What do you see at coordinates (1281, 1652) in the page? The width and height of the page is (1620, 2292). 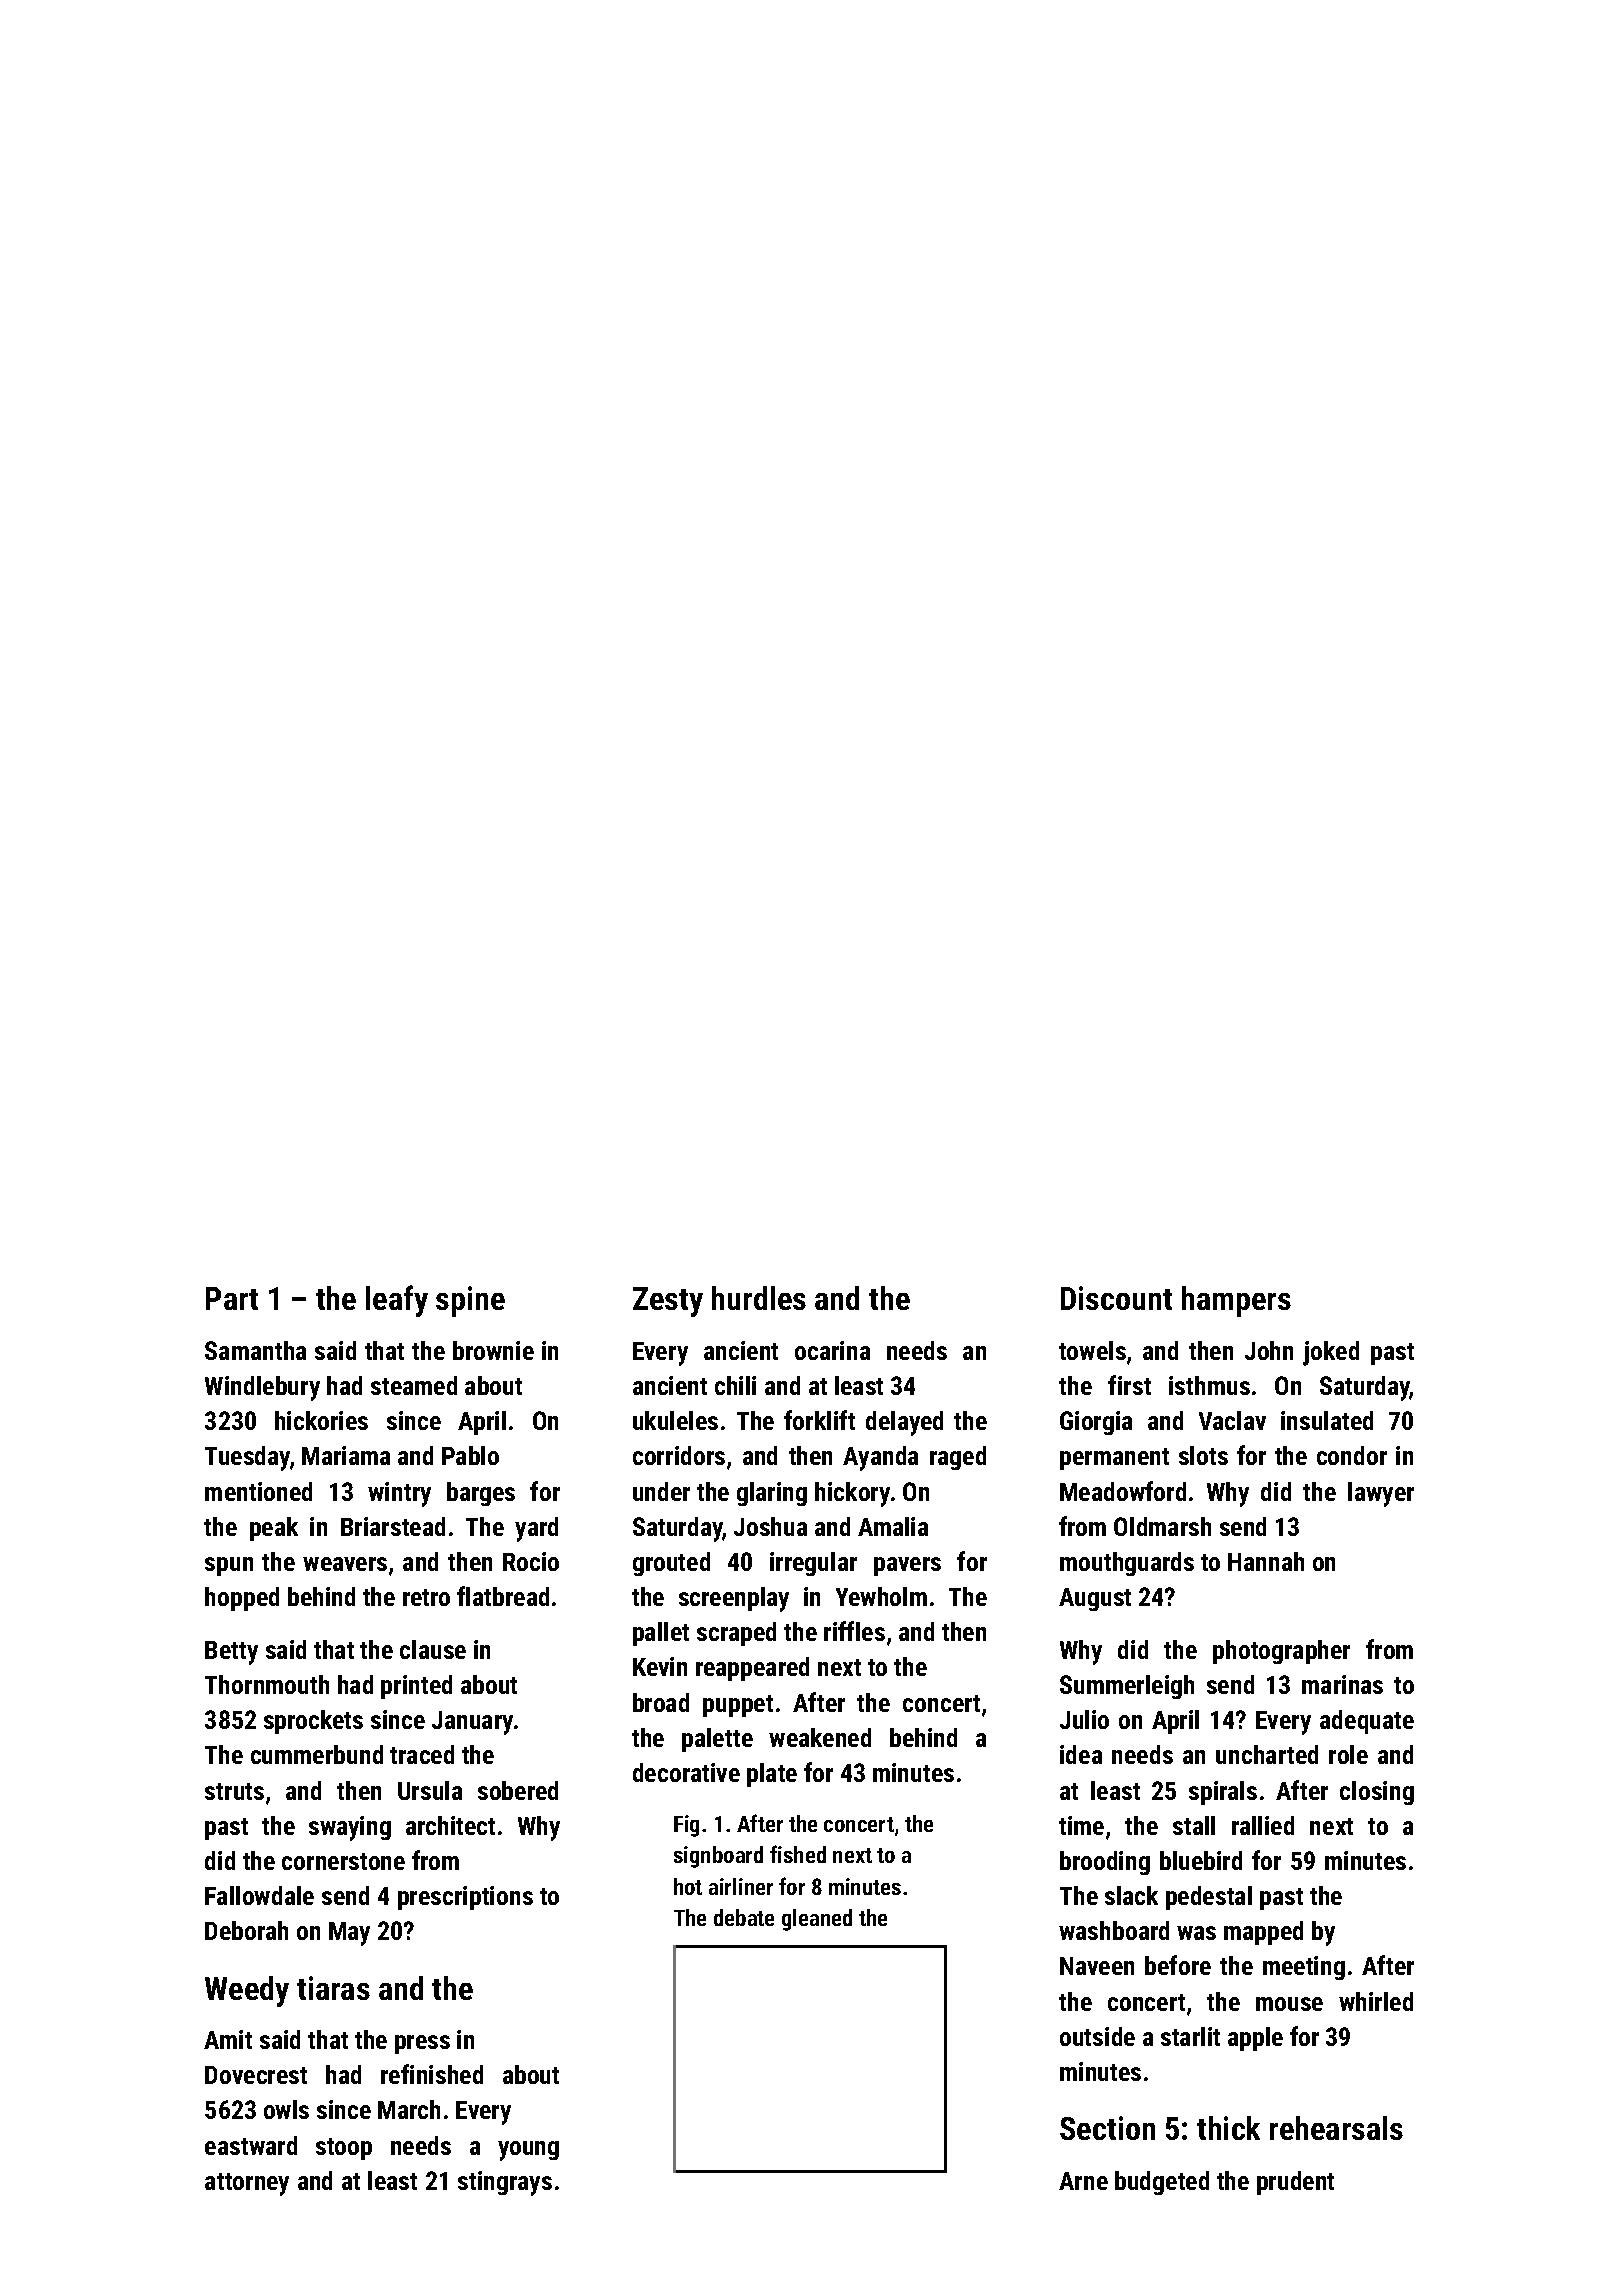 I see `photographer` at bounding box center [1281, 1652].
